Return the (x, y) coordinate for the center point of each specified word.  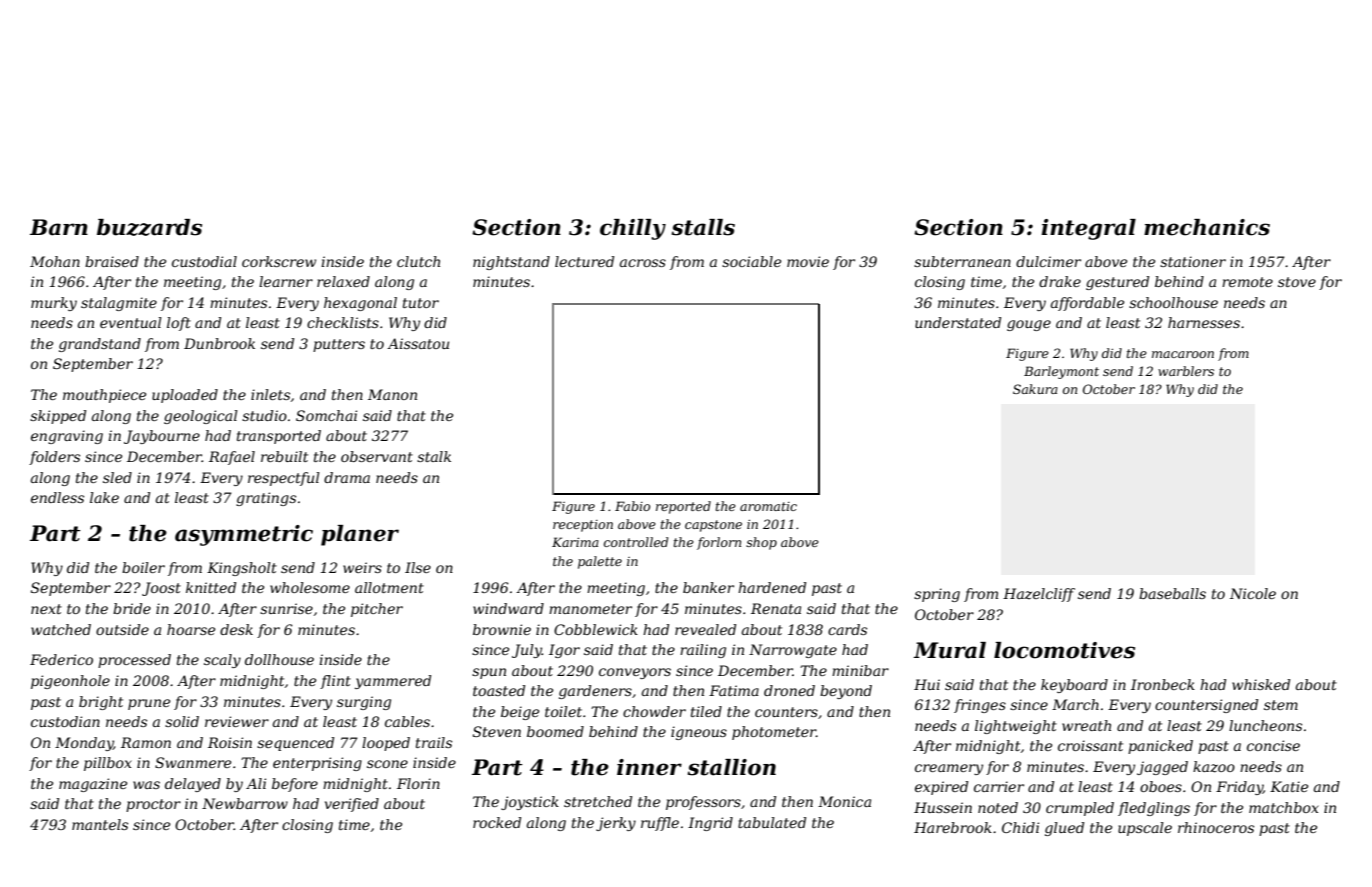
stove (1297, 282)
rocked (497, 822)
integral (1088, 229)
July (527, 651)
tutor (421, 303)
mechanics (1207, 227)
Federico (61, 659)
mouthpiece (104, 396)
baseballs (1172, 593)
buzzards (149, 227)
